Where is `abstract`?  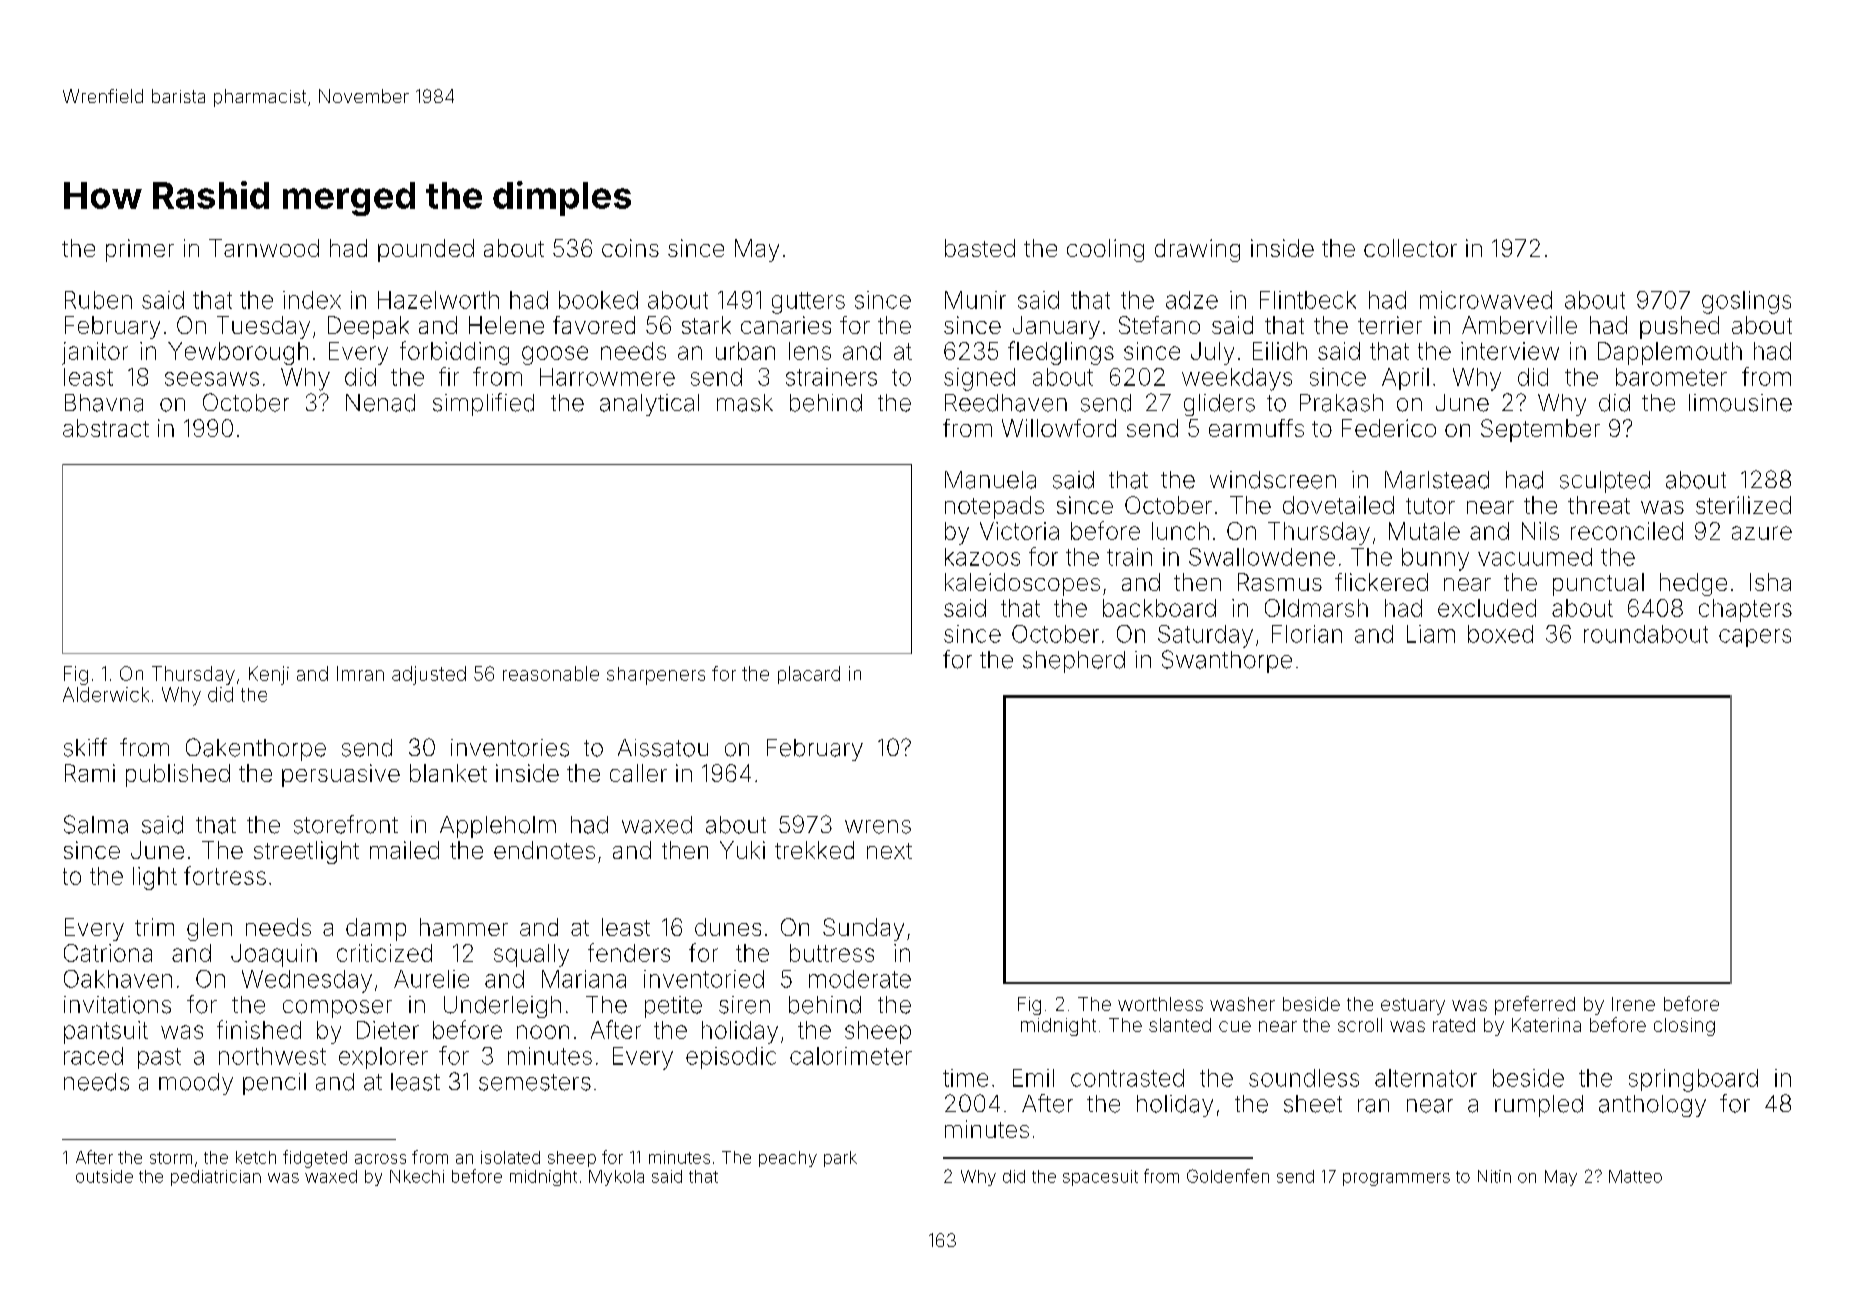
abstract is located at coordinates (106, 428).
